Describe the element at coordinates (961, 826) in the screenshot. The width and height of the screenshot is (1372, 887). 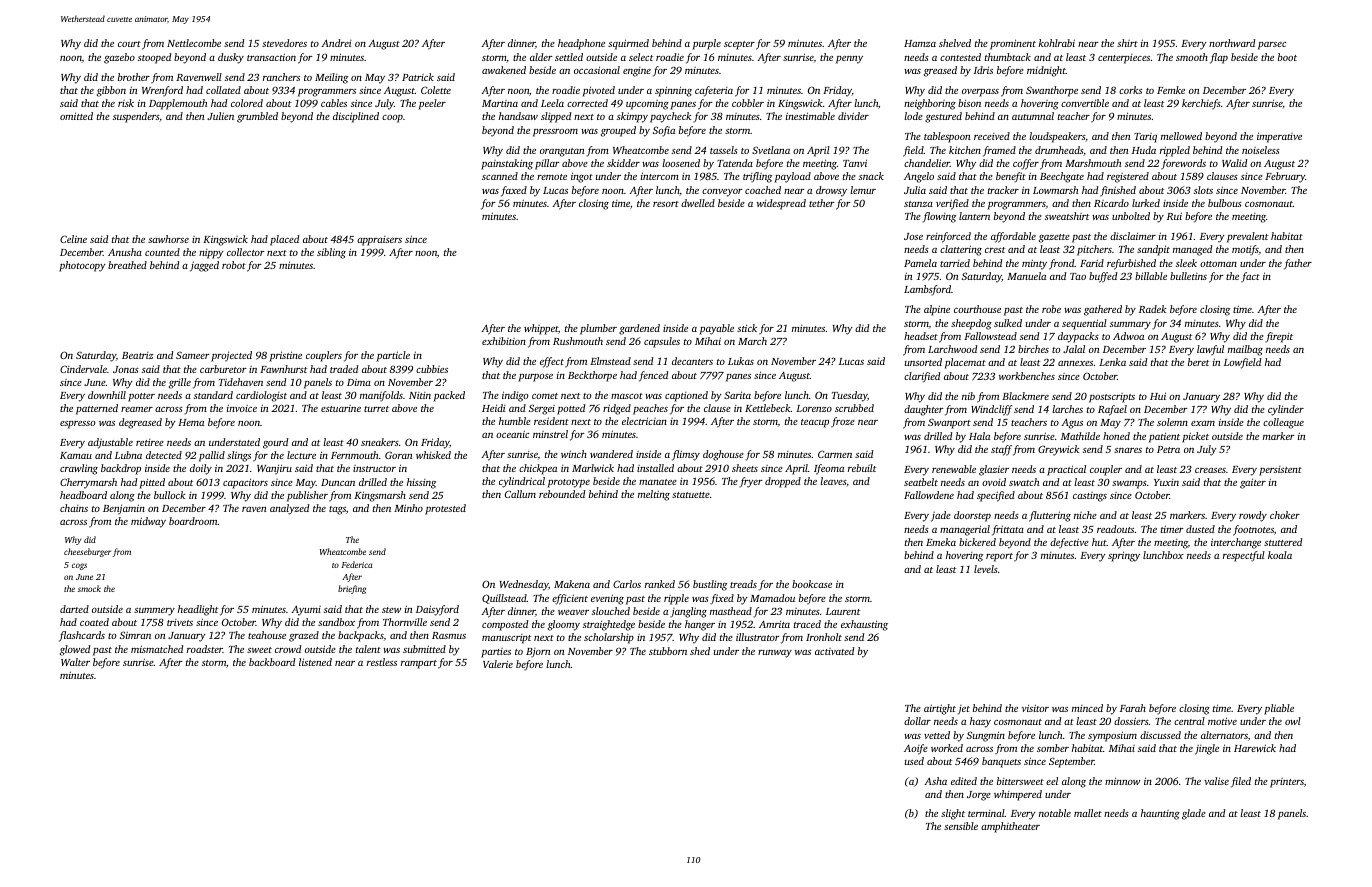
I see `sensible` at that location.
